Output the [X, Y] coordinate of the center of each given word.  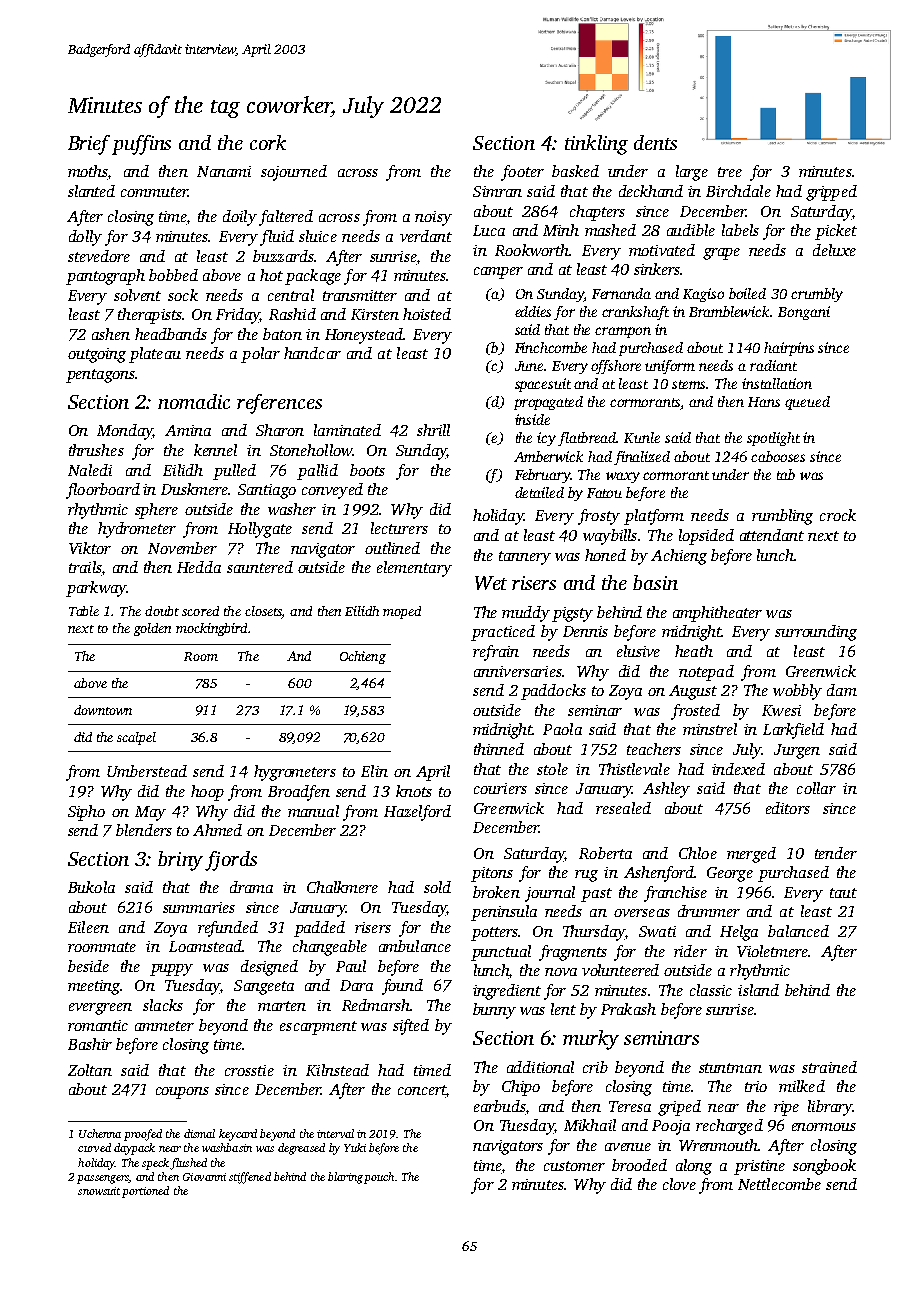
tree [730, 172]
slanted [91, 191]
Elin [374, 771]
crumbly [817, 295]
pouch [379, 1178]
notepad [706, 673]
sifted [411, 1027]
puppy [171, 970]
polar [260, 355]
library [830, 1108]
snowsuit [99, 1191]
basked [575, 171]
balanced [798, 931]
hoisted [427, 314]
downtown [103, 710]
